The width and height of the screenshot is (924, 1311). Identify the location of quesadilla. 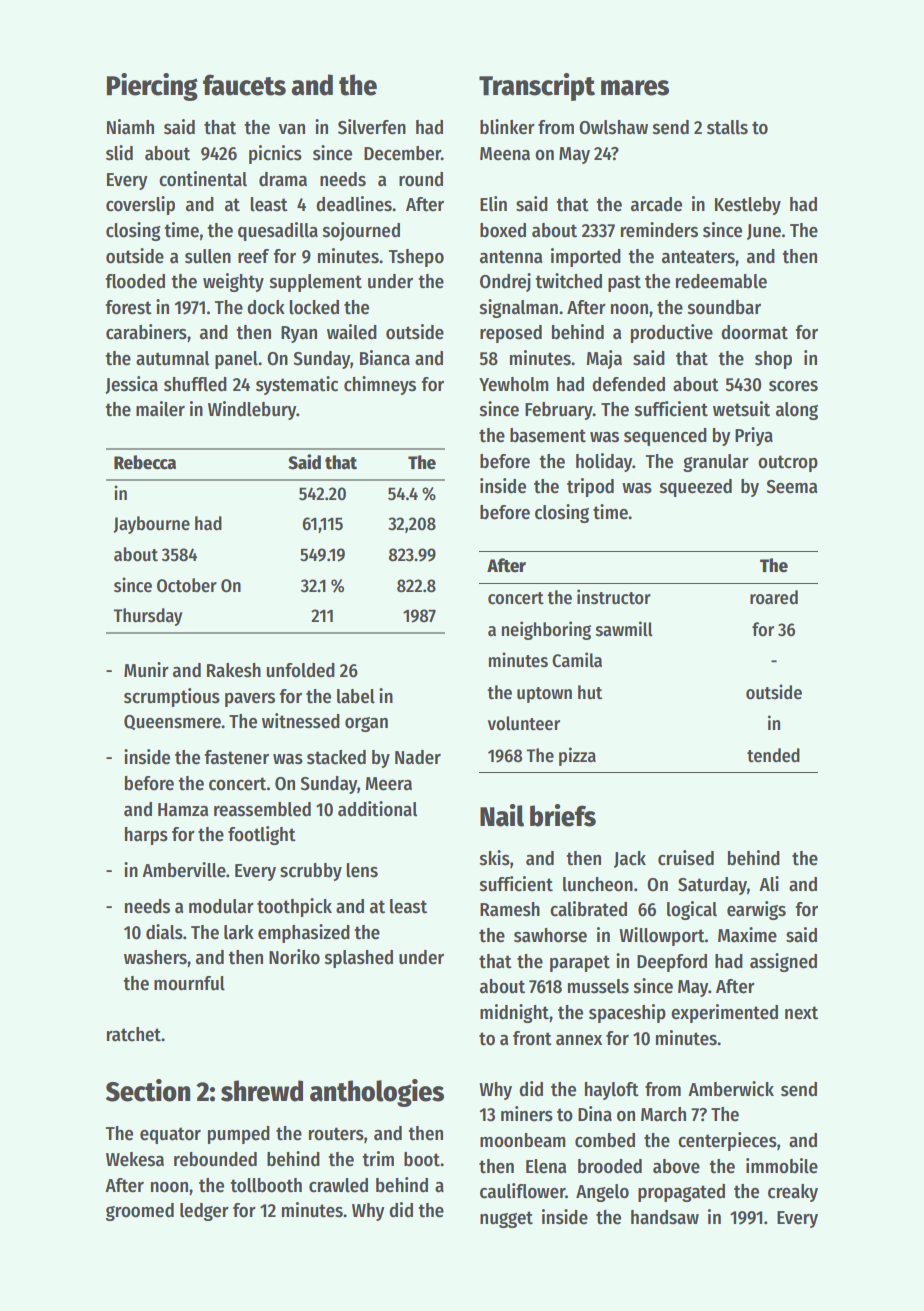
(278, 231).
